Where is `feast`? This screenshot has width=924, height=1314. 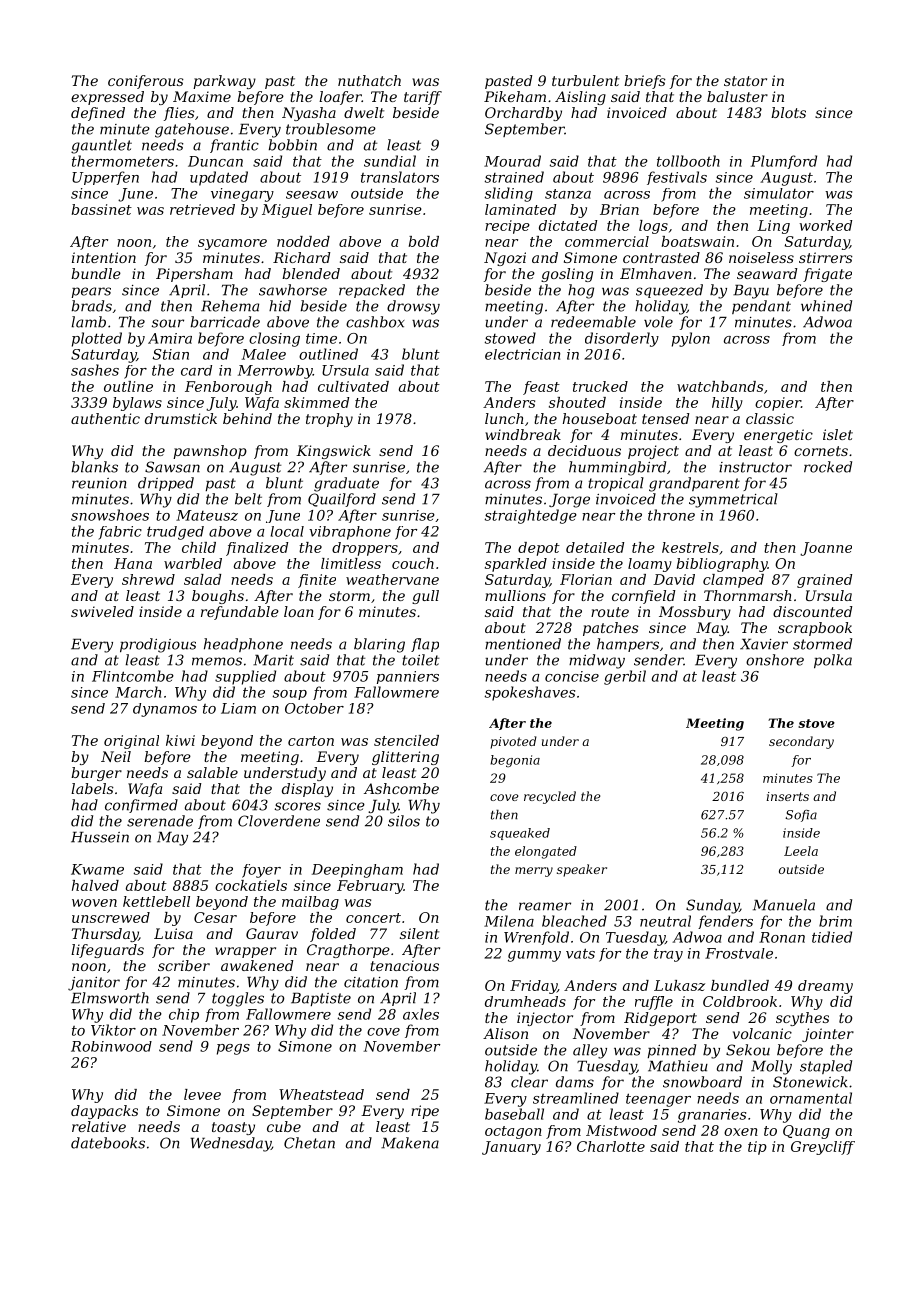
feast is located at coordinates (541, 388).
